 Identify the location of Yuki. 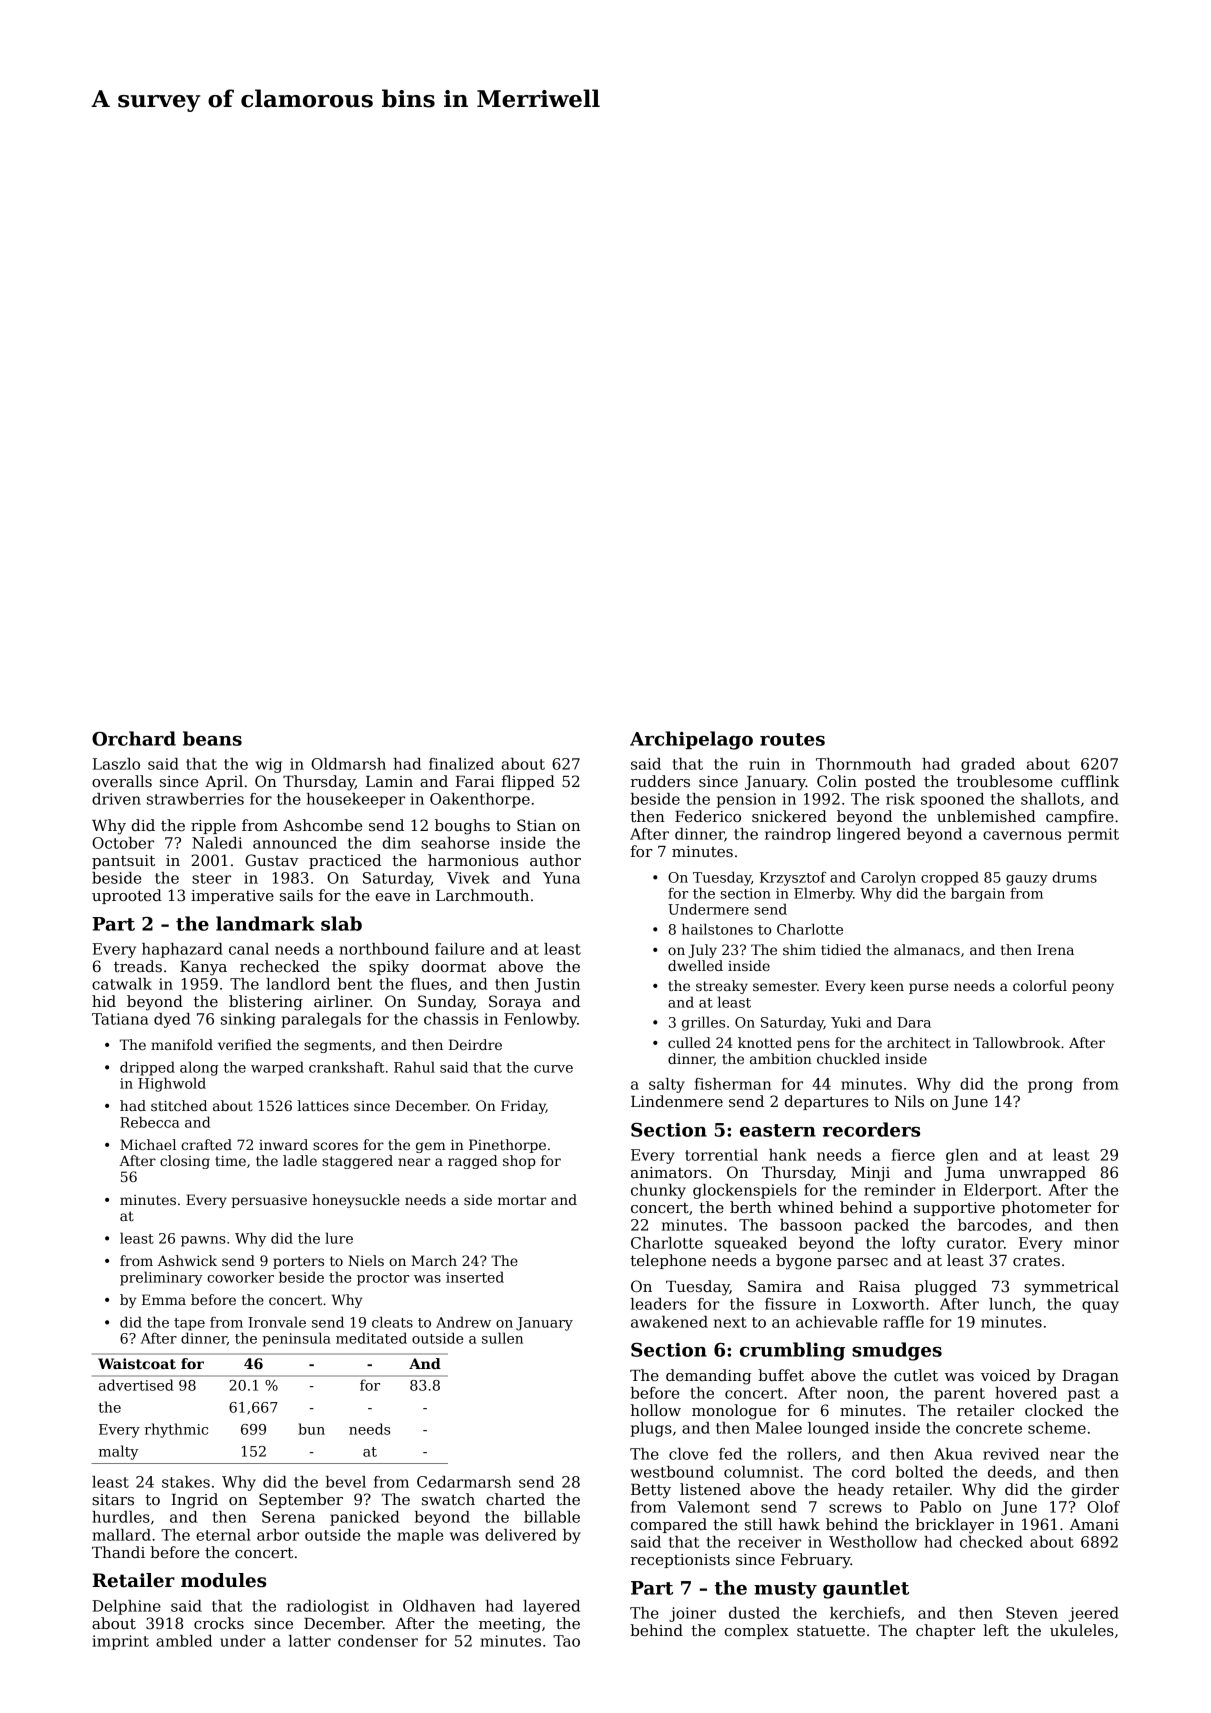
(846, 1022).
